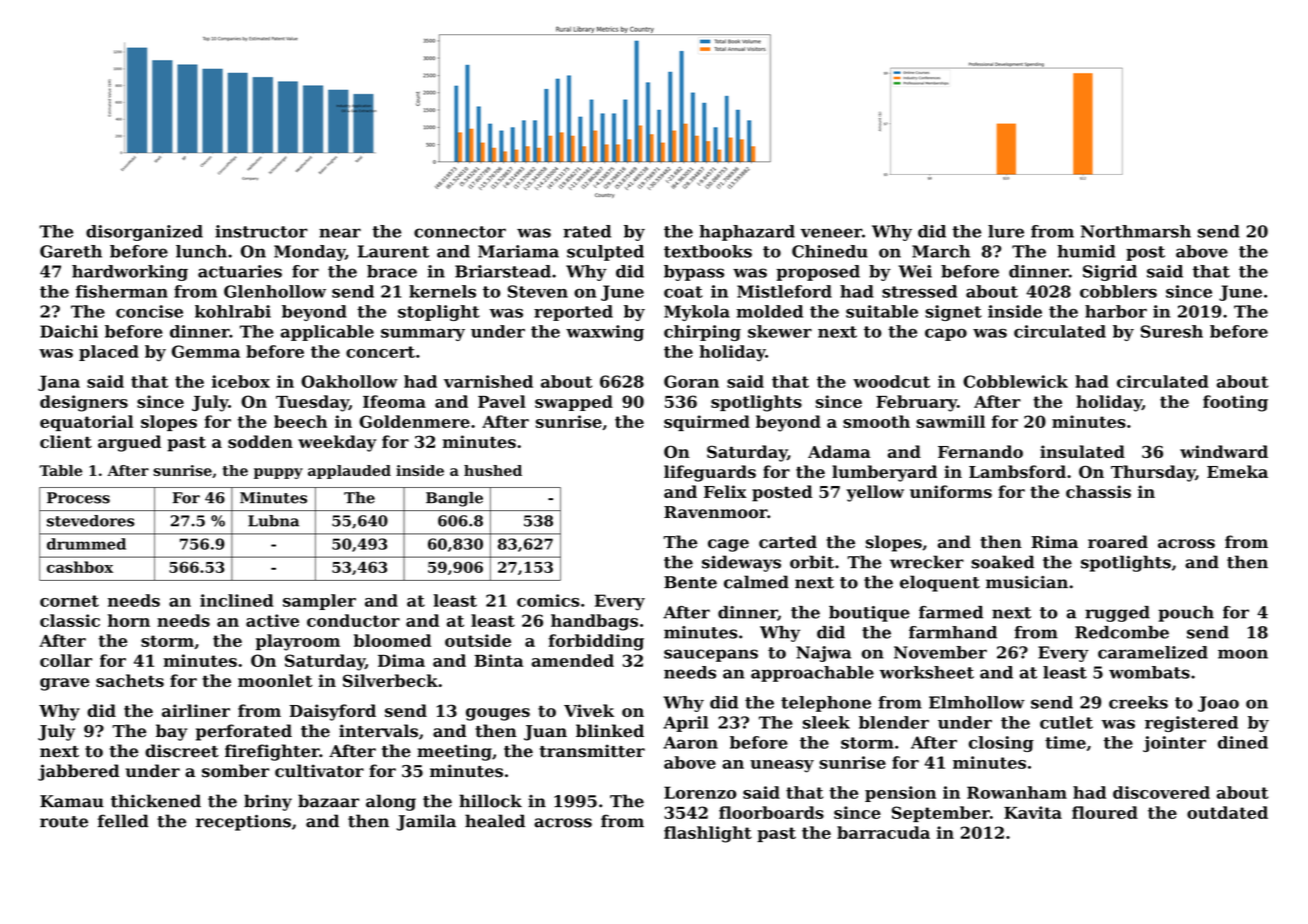 The height and width of the screenshot is (924, 1308). Describe the element at coordinates (71, 251) in the screenshot. I see `Gareth` at that location.
